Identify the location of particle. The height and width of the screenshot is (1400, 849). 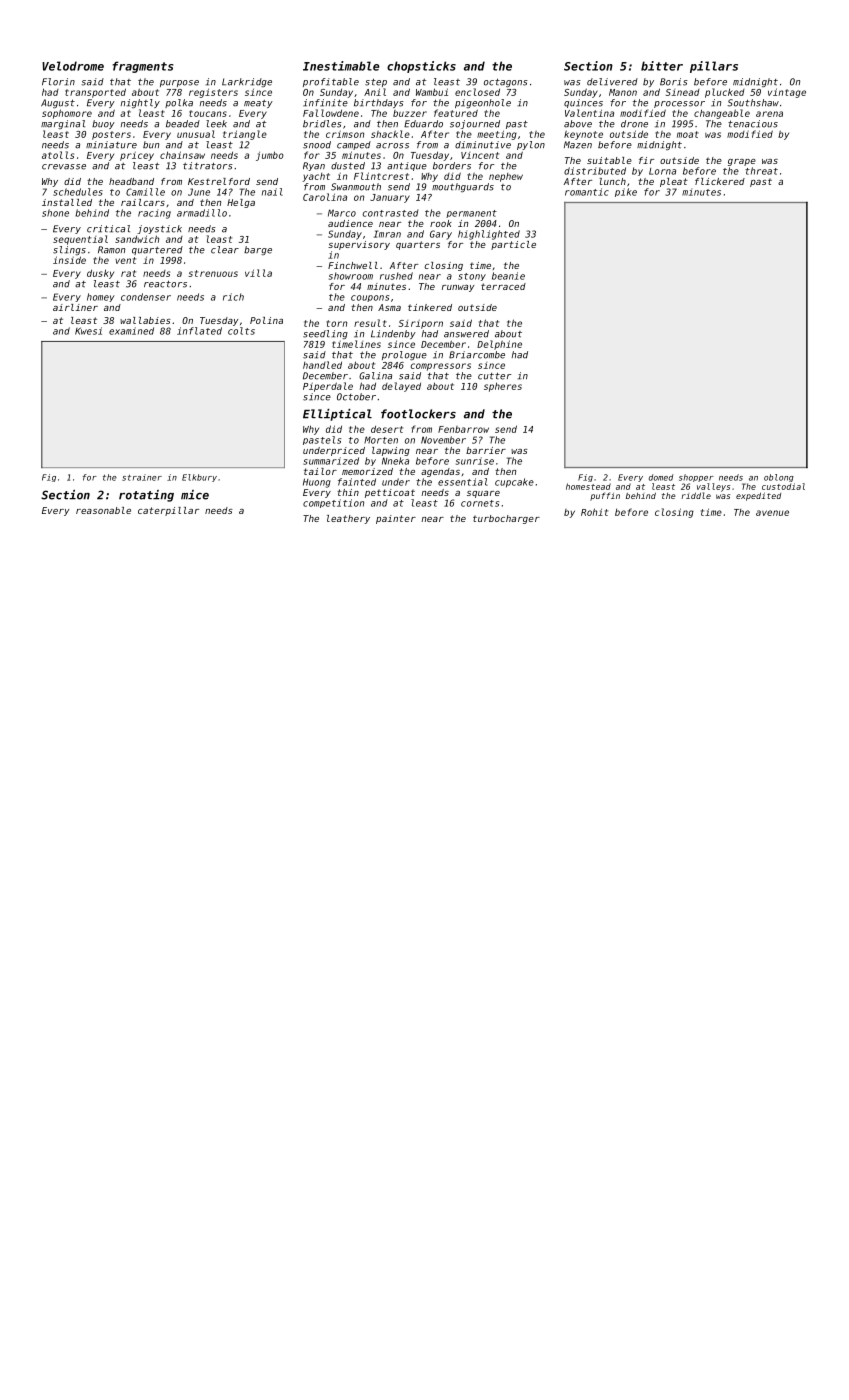
(513, 245).
